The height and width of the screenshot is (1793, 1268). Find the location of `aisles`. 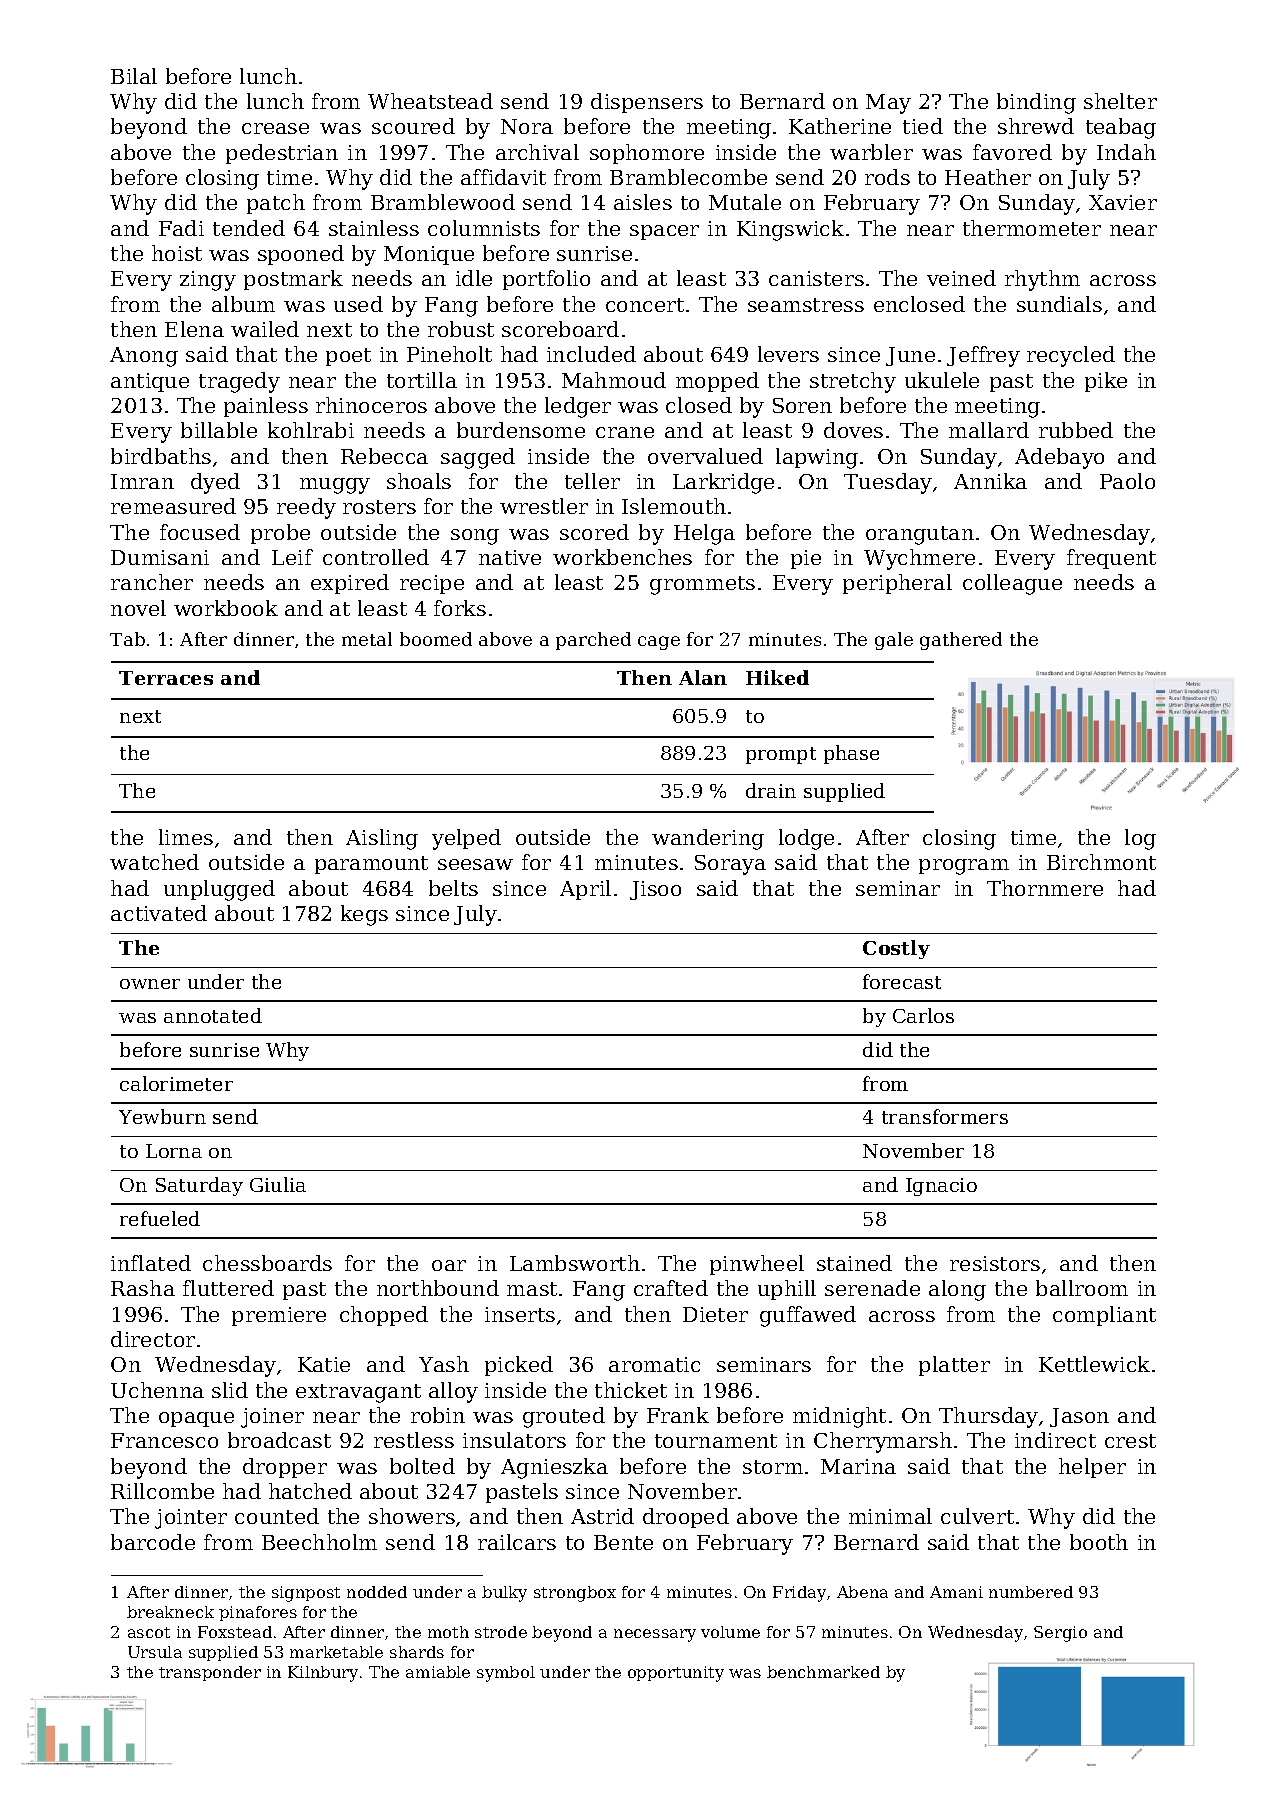

aisles is located at coordinates (643, 202).
